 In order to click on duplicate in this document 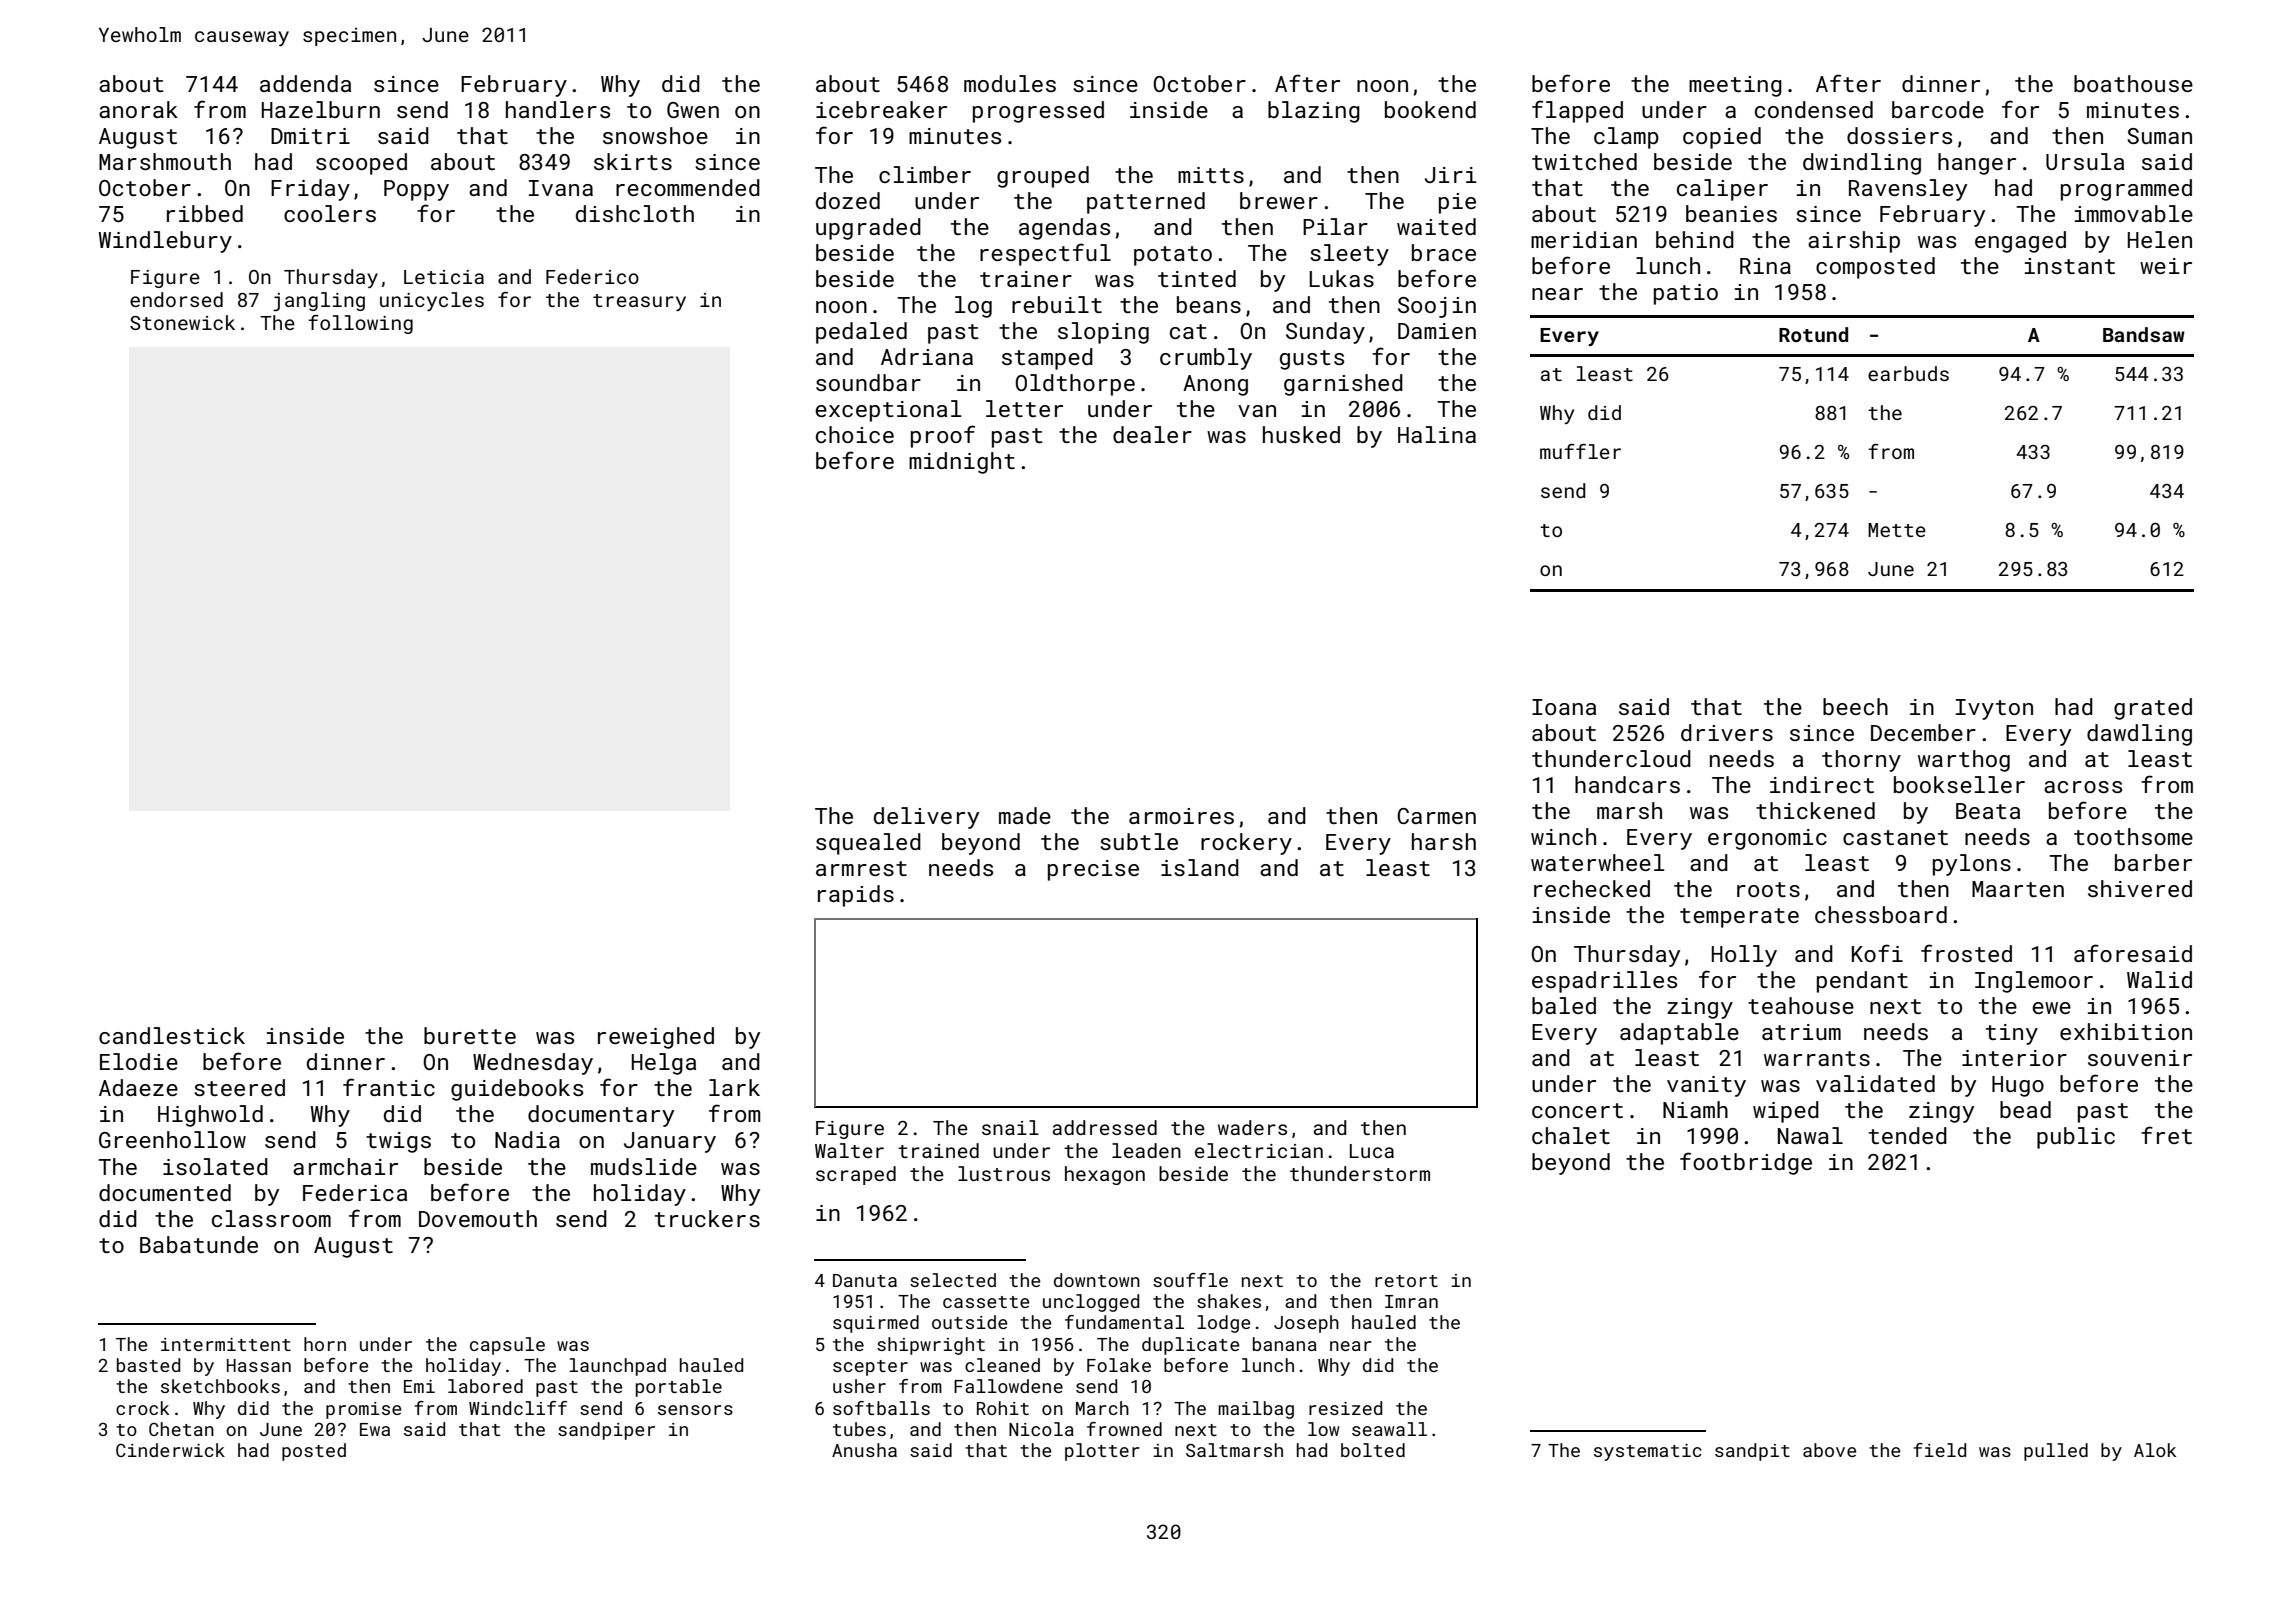, I will do `click(1190, 1346)`.
